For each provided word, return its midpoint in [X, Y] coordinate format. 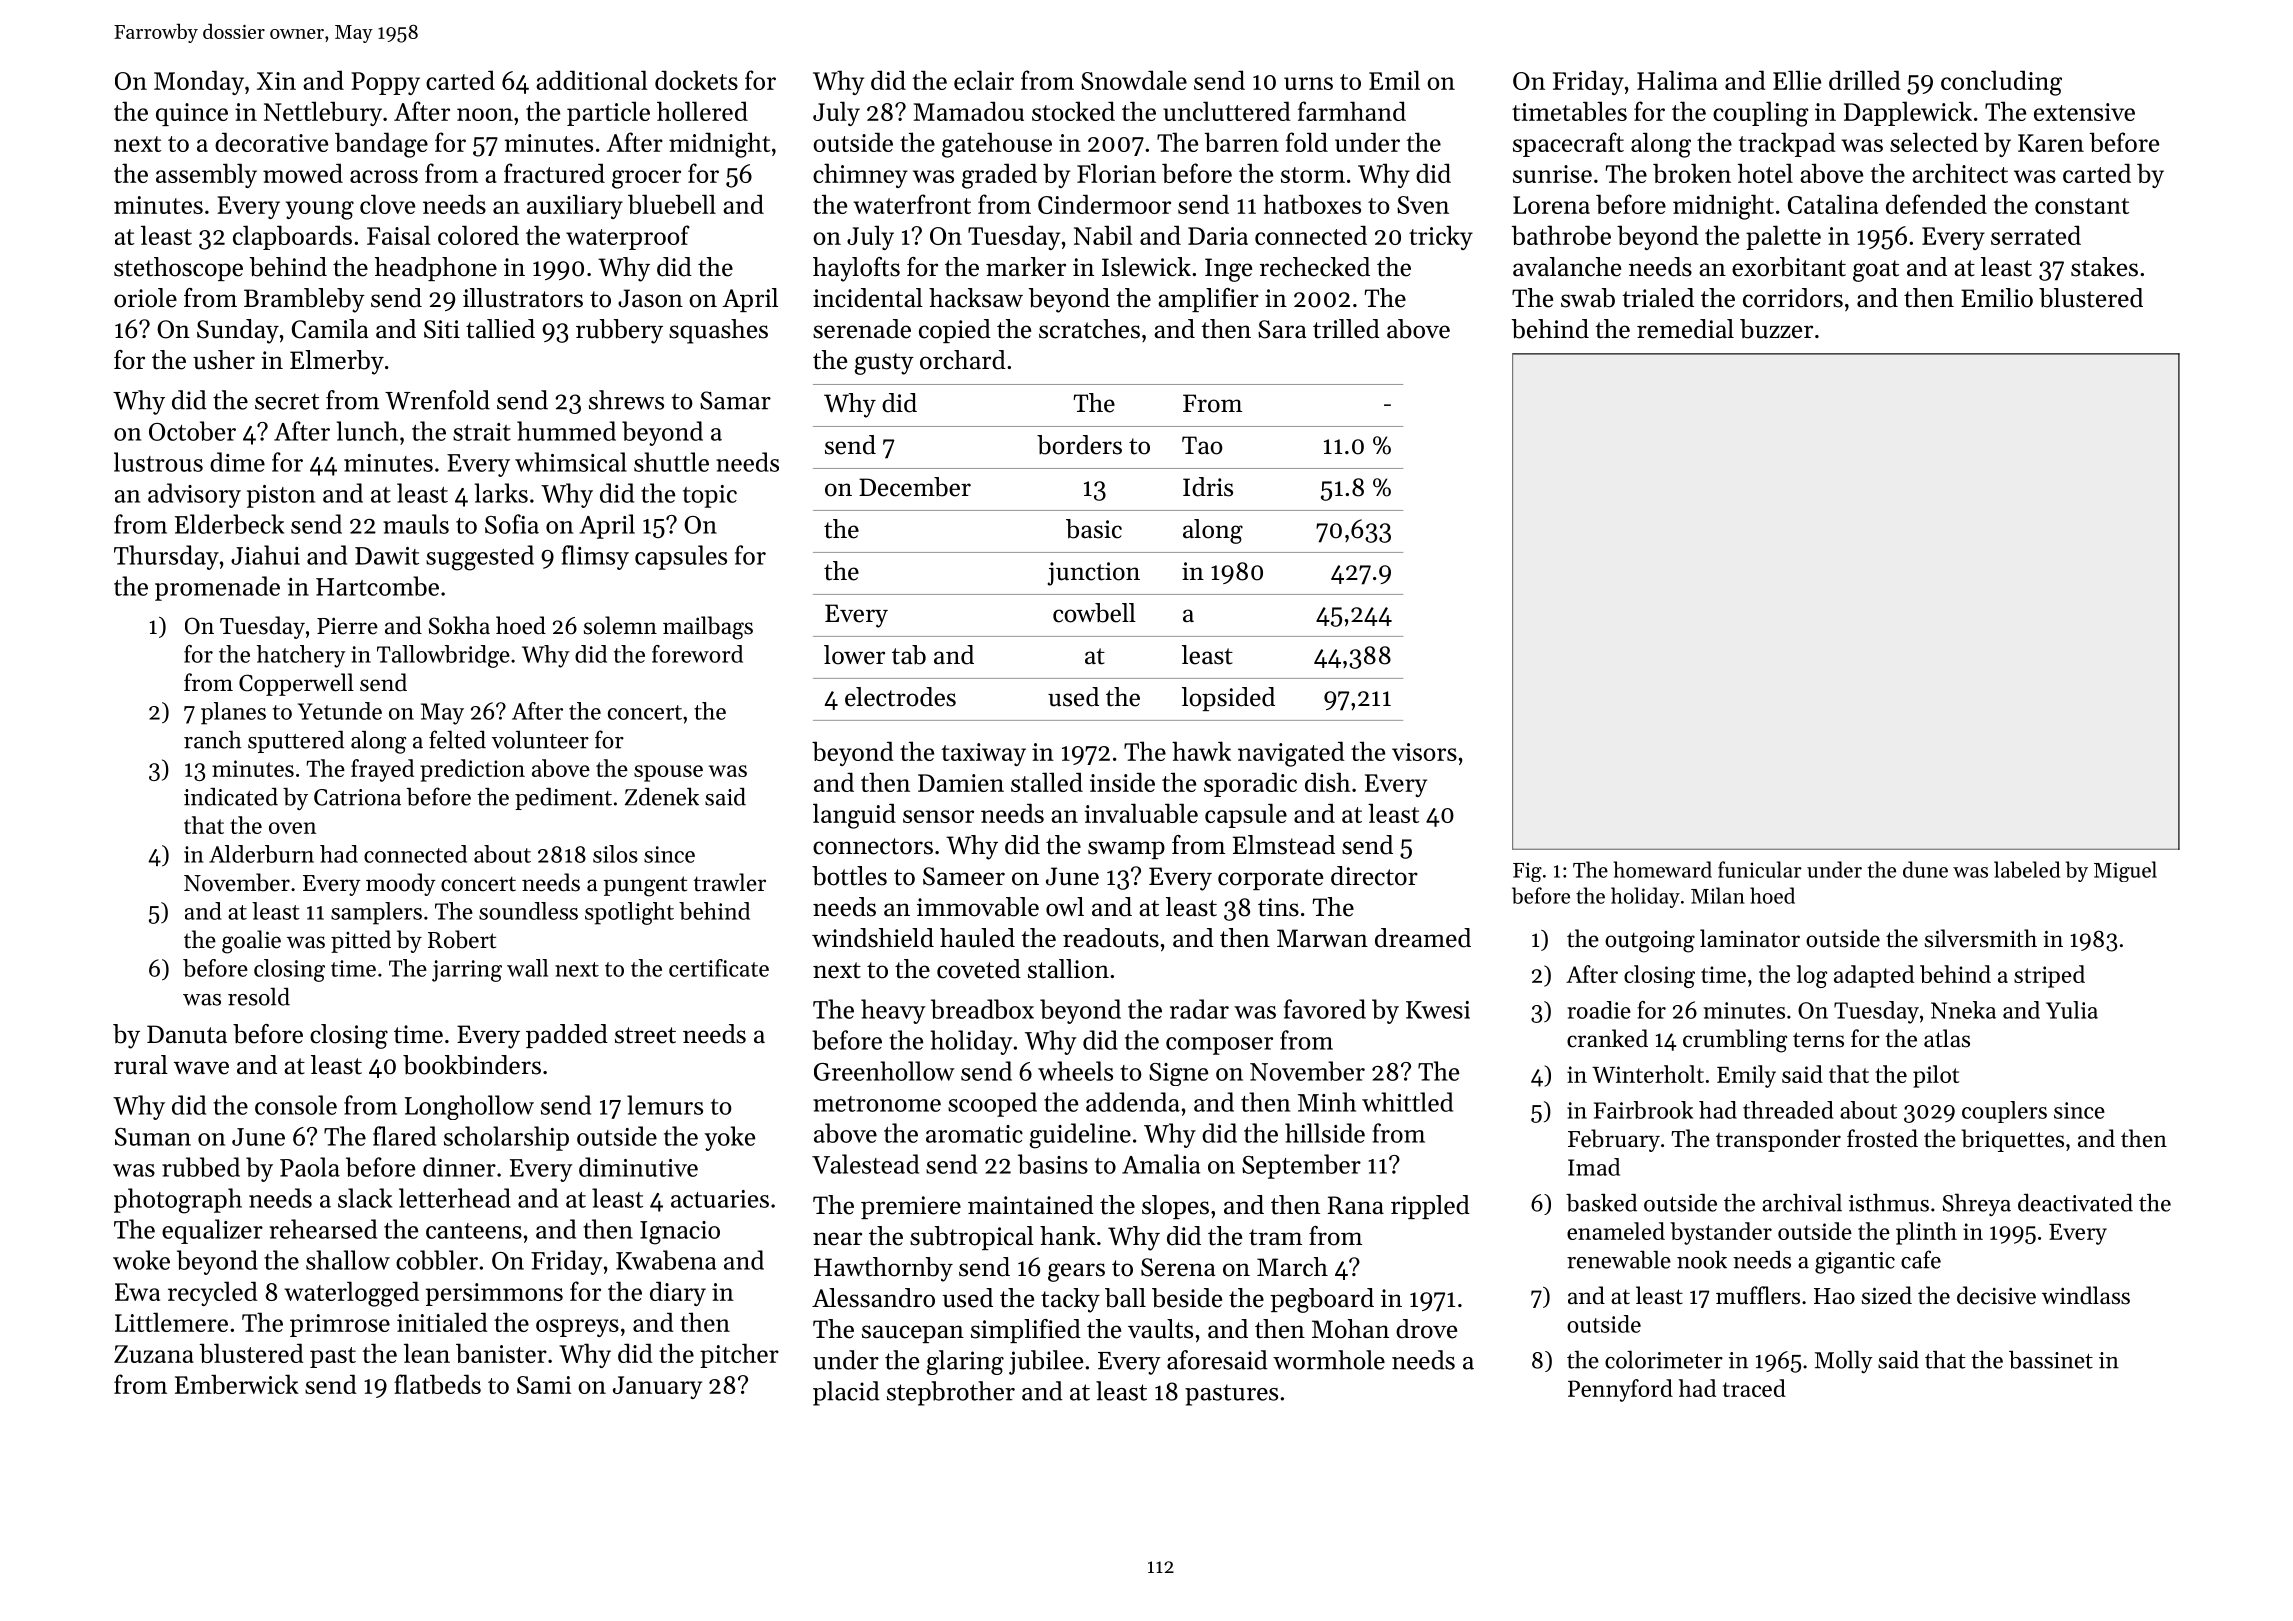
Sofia [512, 524]
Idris [1208, 487]
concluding [2001, 83]
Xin [276, 81]
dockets [696, 80]
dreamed [1423, 938]
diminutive [638, 1167]
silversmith [1981, 938]
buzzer [1776, 329]
